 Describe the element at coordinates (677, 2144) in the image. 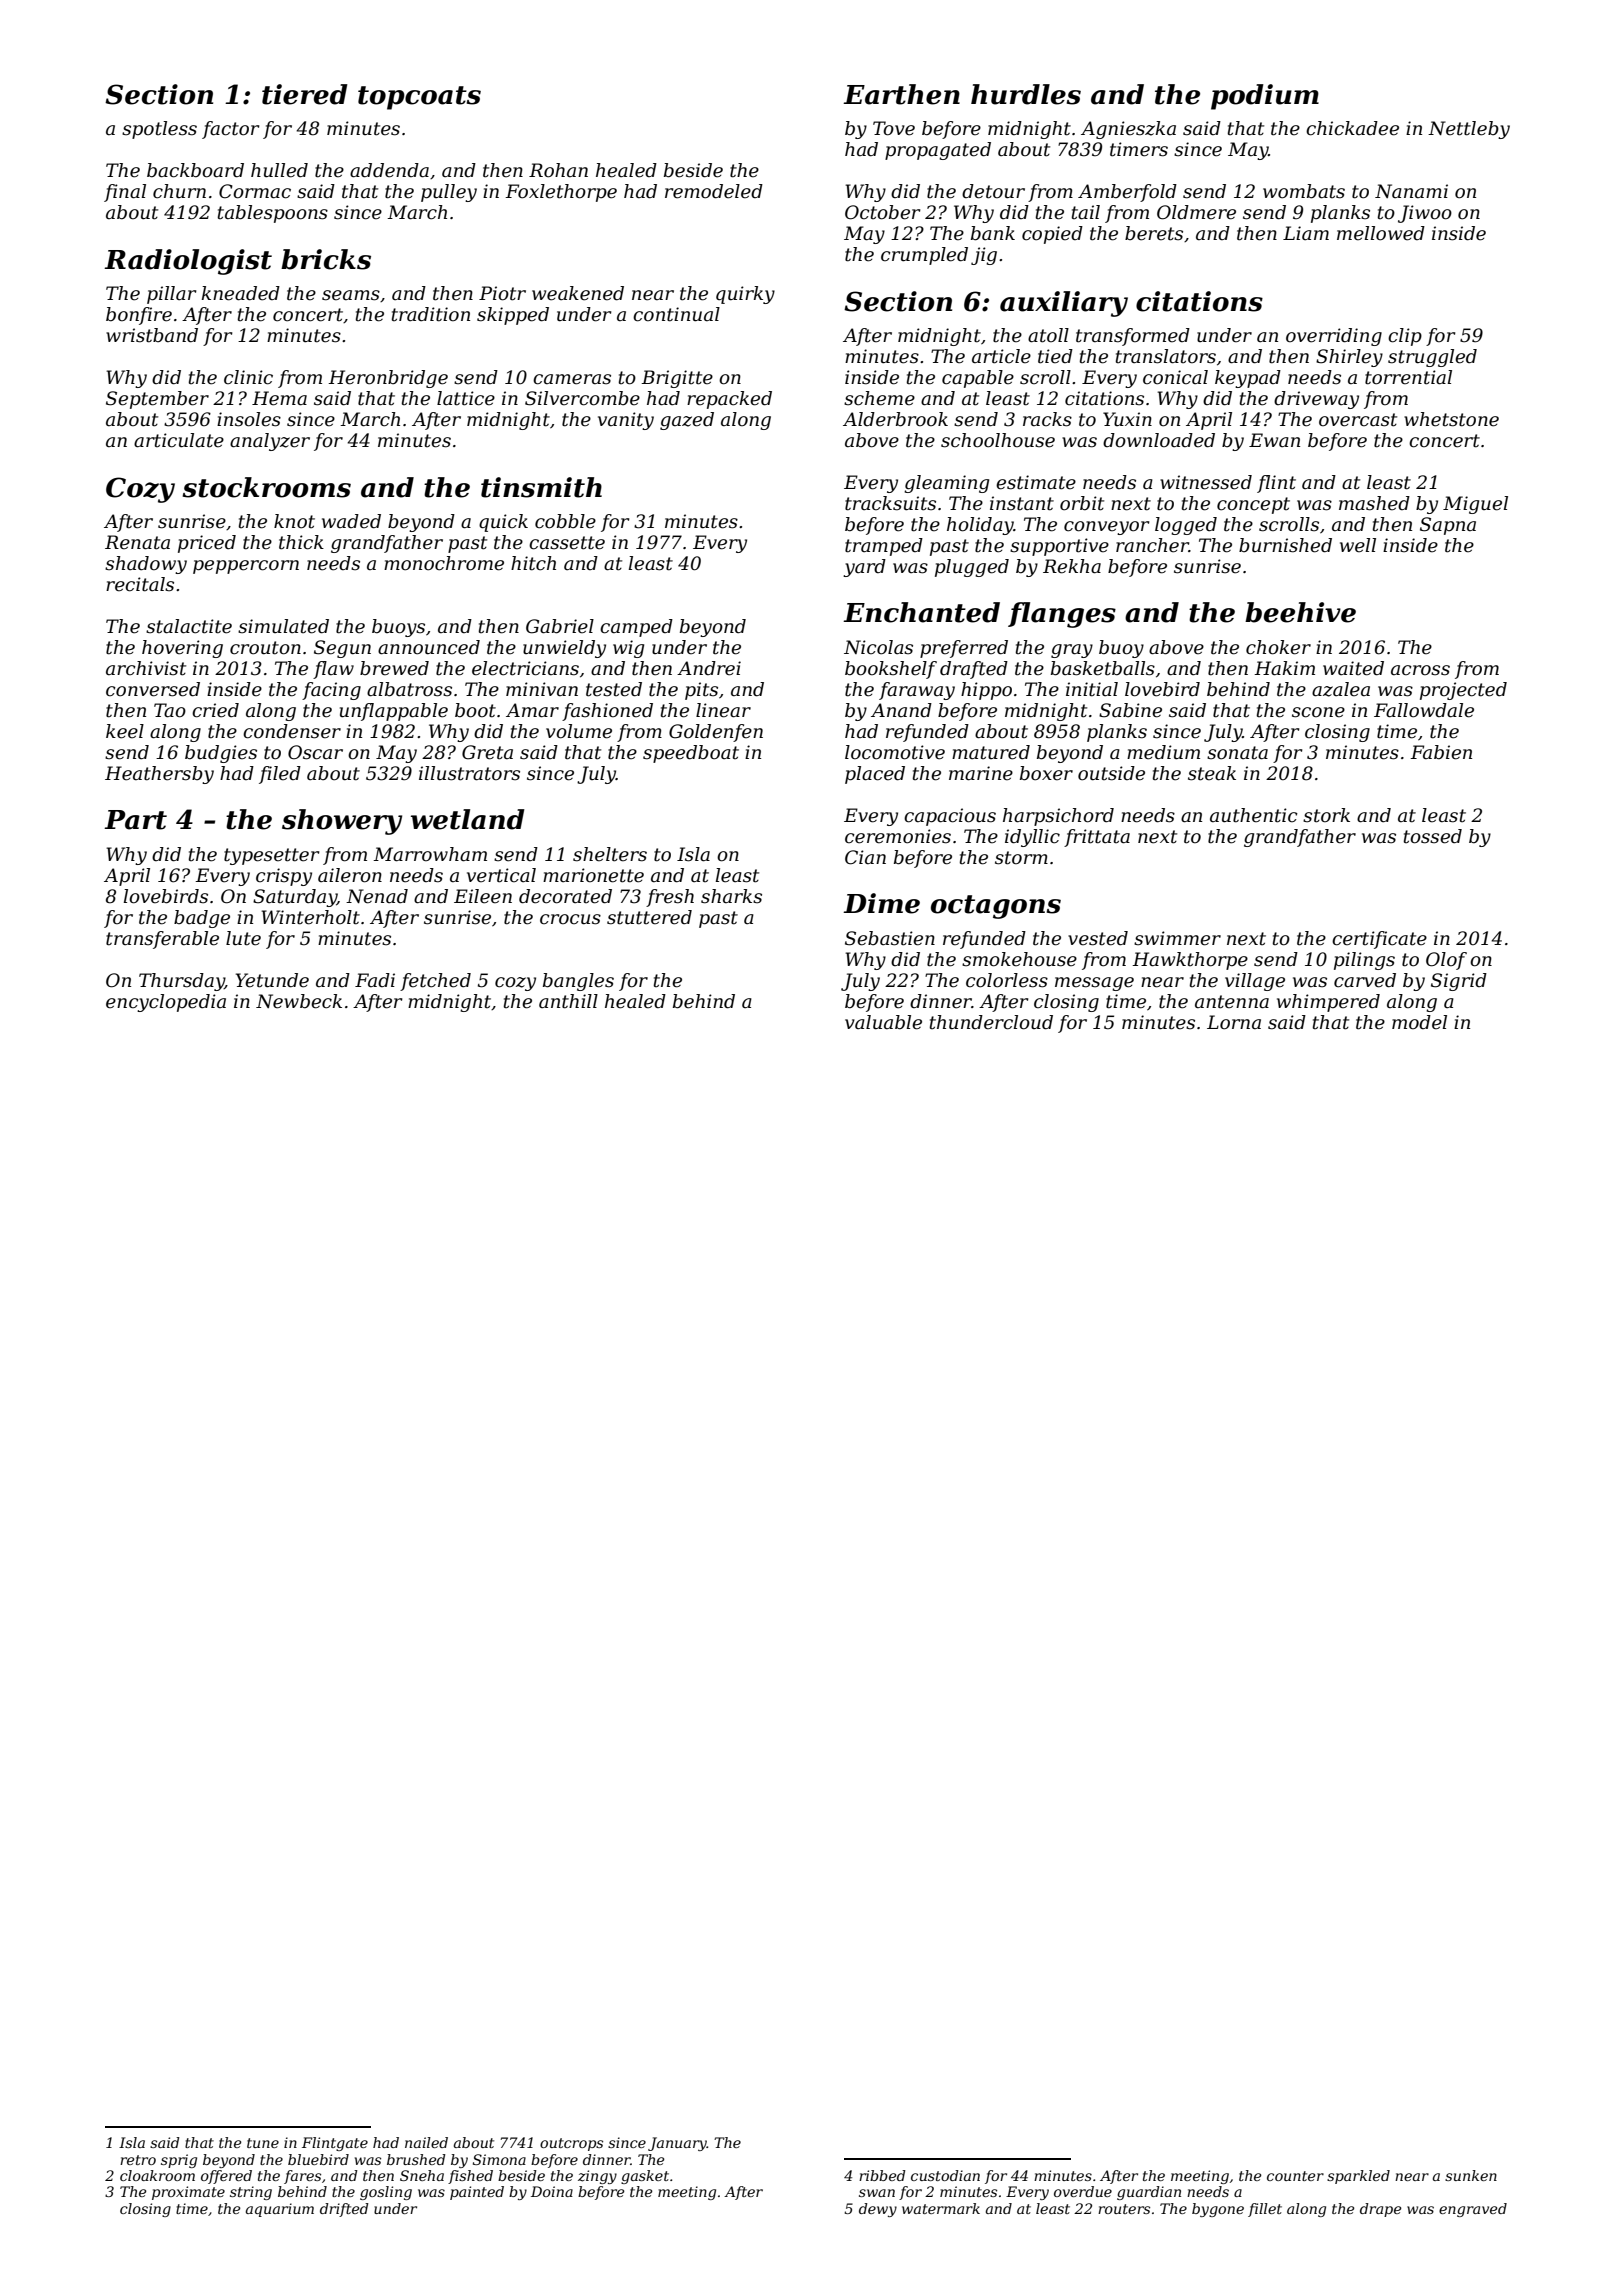

I see `January` at that location.
